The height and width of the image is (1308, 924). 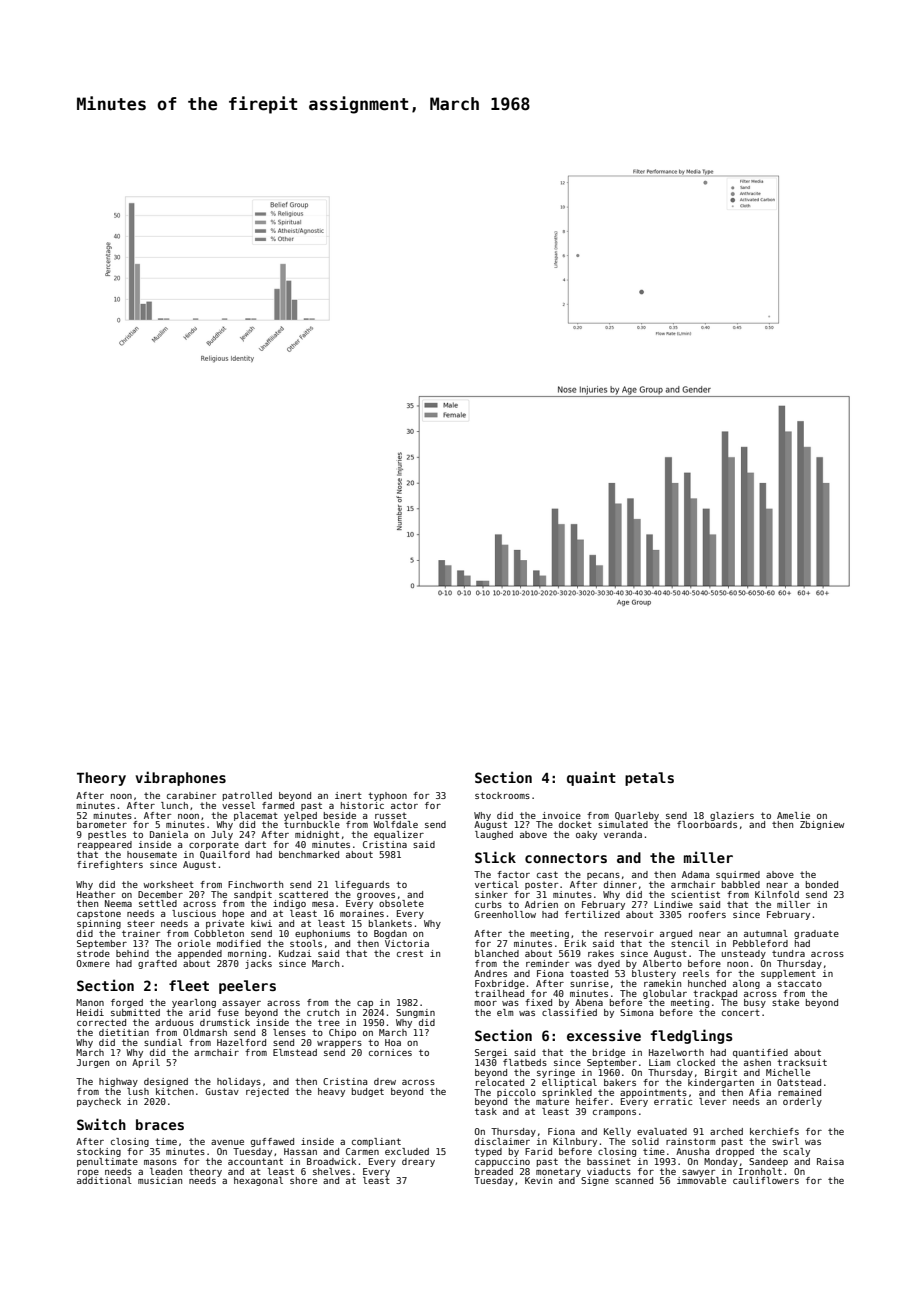 What do you see at coordinates (410, 953) in the image?
I see `crest` at bounding box center [410, 953].
